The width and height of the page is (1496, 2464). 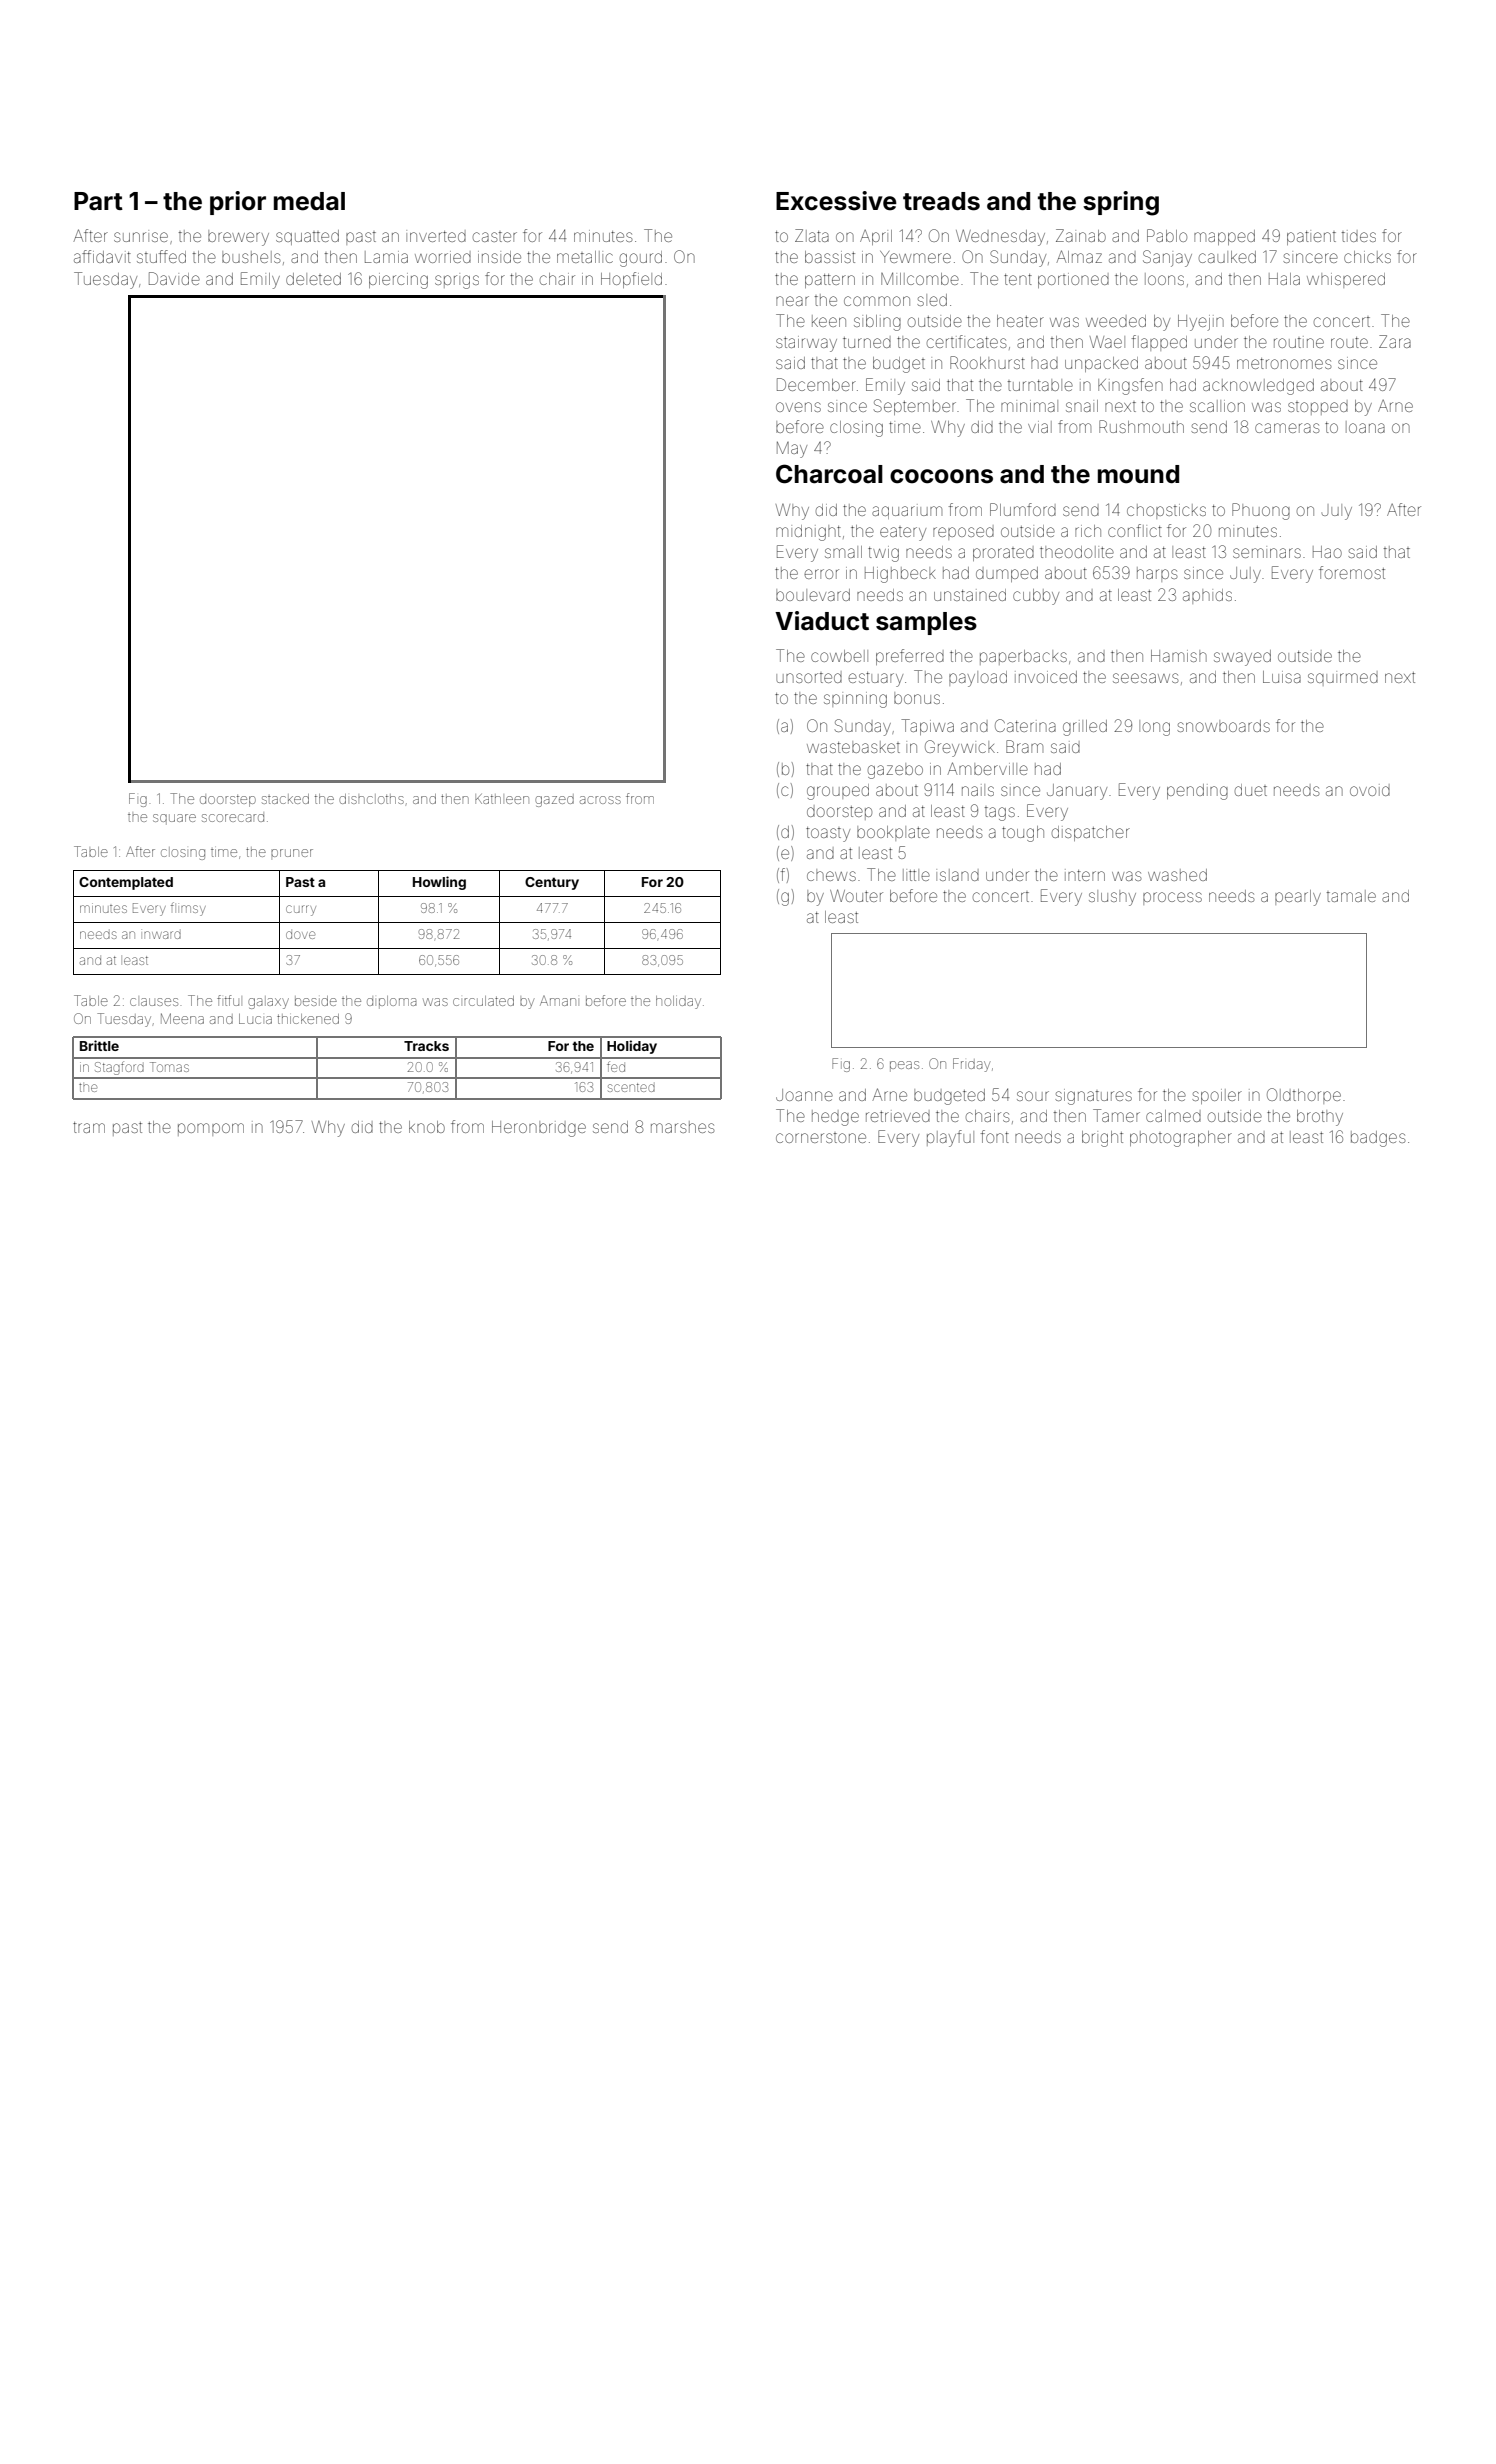 I want to click on Oldthorpe, so click(x=1304, y=1096).
